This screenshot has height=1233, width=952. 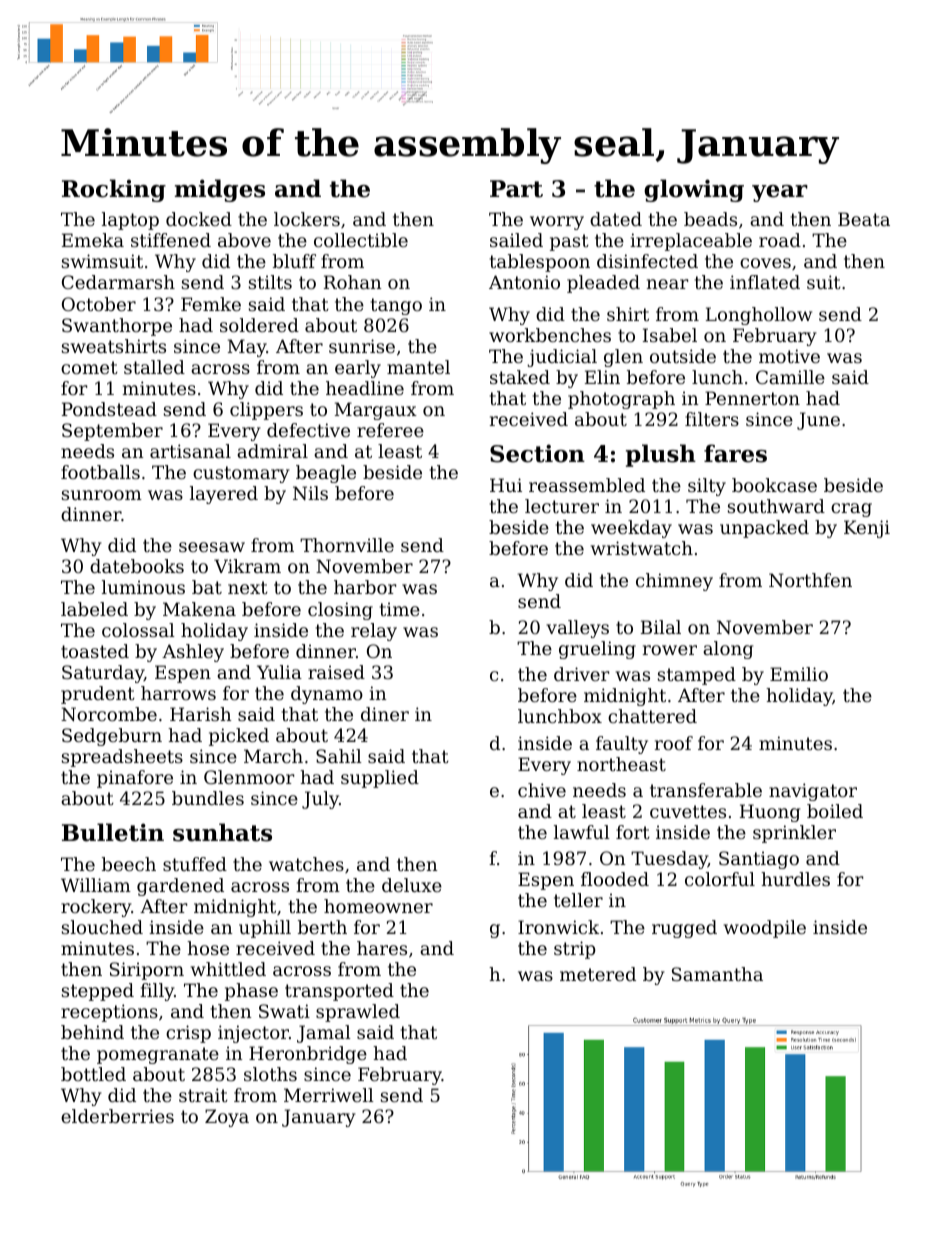 I want to click on year, so click(x=780, y=193).
